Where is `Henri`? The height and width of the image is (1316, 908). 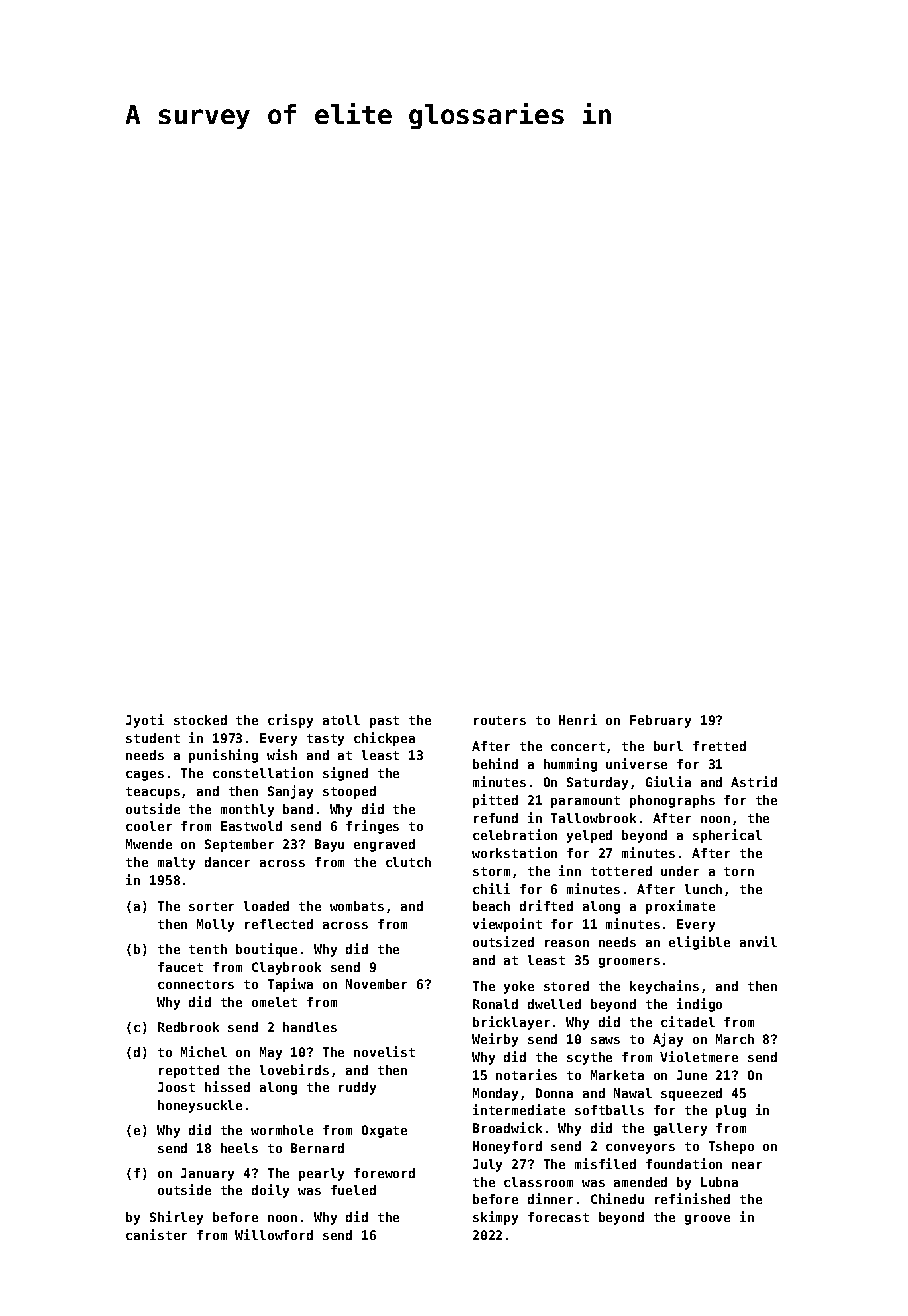
Henri is located at coordinates (578, 719).
